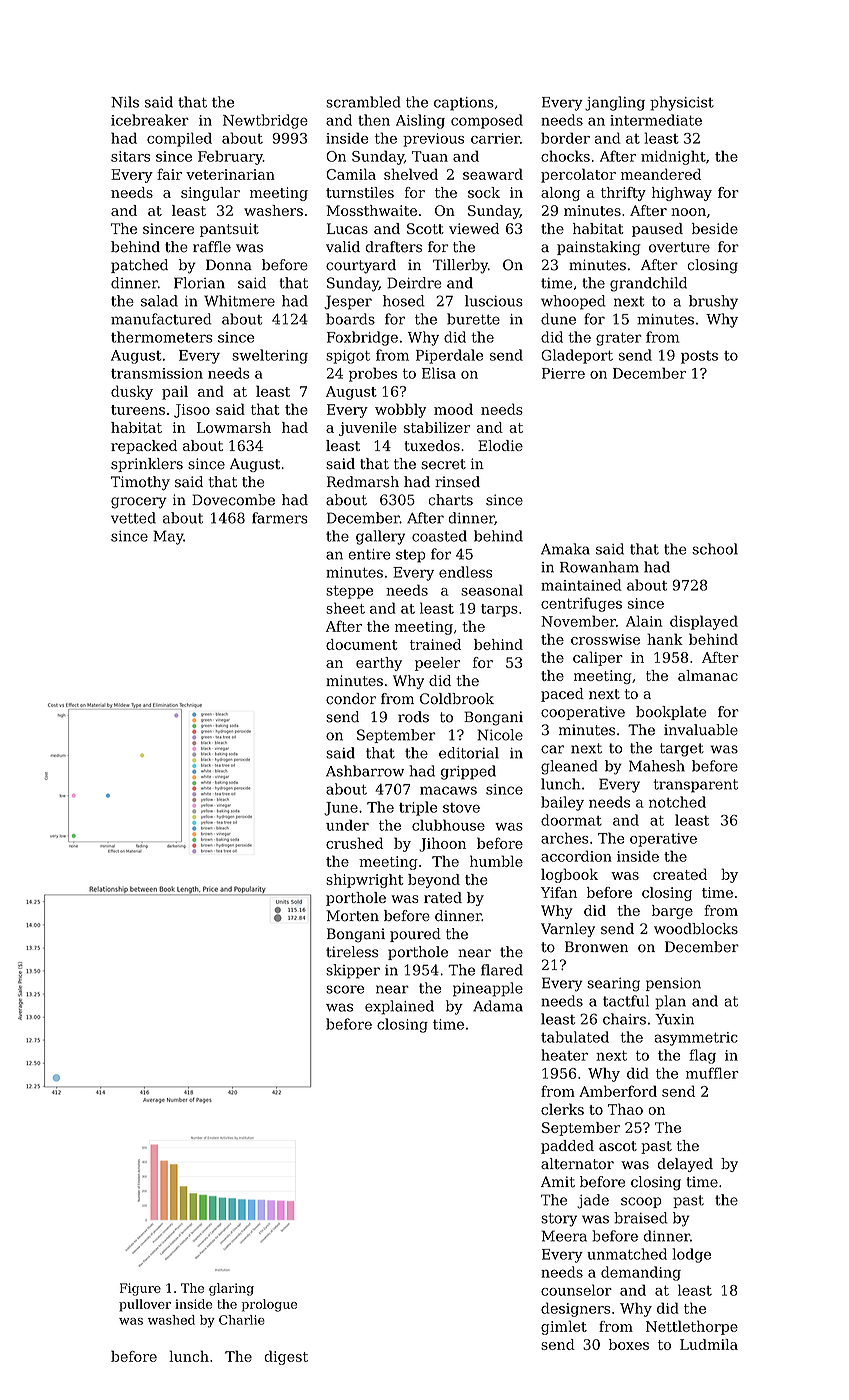 The height and width of the screenshot is (1400, 849). Describe the element at coordinates (629, 1344) in the screenshot. I see `boxes` at that location.
